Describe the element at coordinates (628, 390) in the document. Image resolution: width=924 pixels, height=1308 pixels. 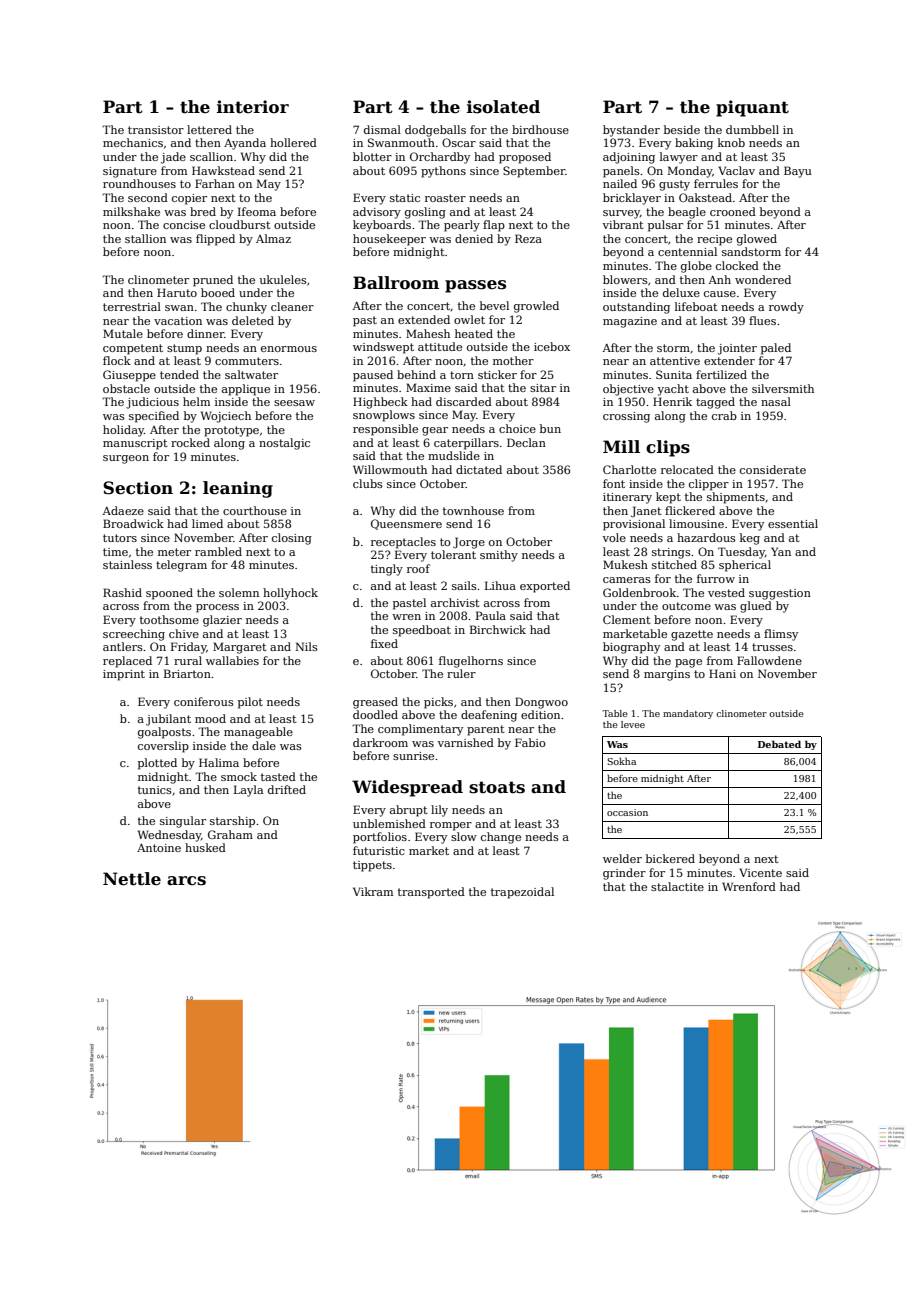
I see `objective` at that location.
